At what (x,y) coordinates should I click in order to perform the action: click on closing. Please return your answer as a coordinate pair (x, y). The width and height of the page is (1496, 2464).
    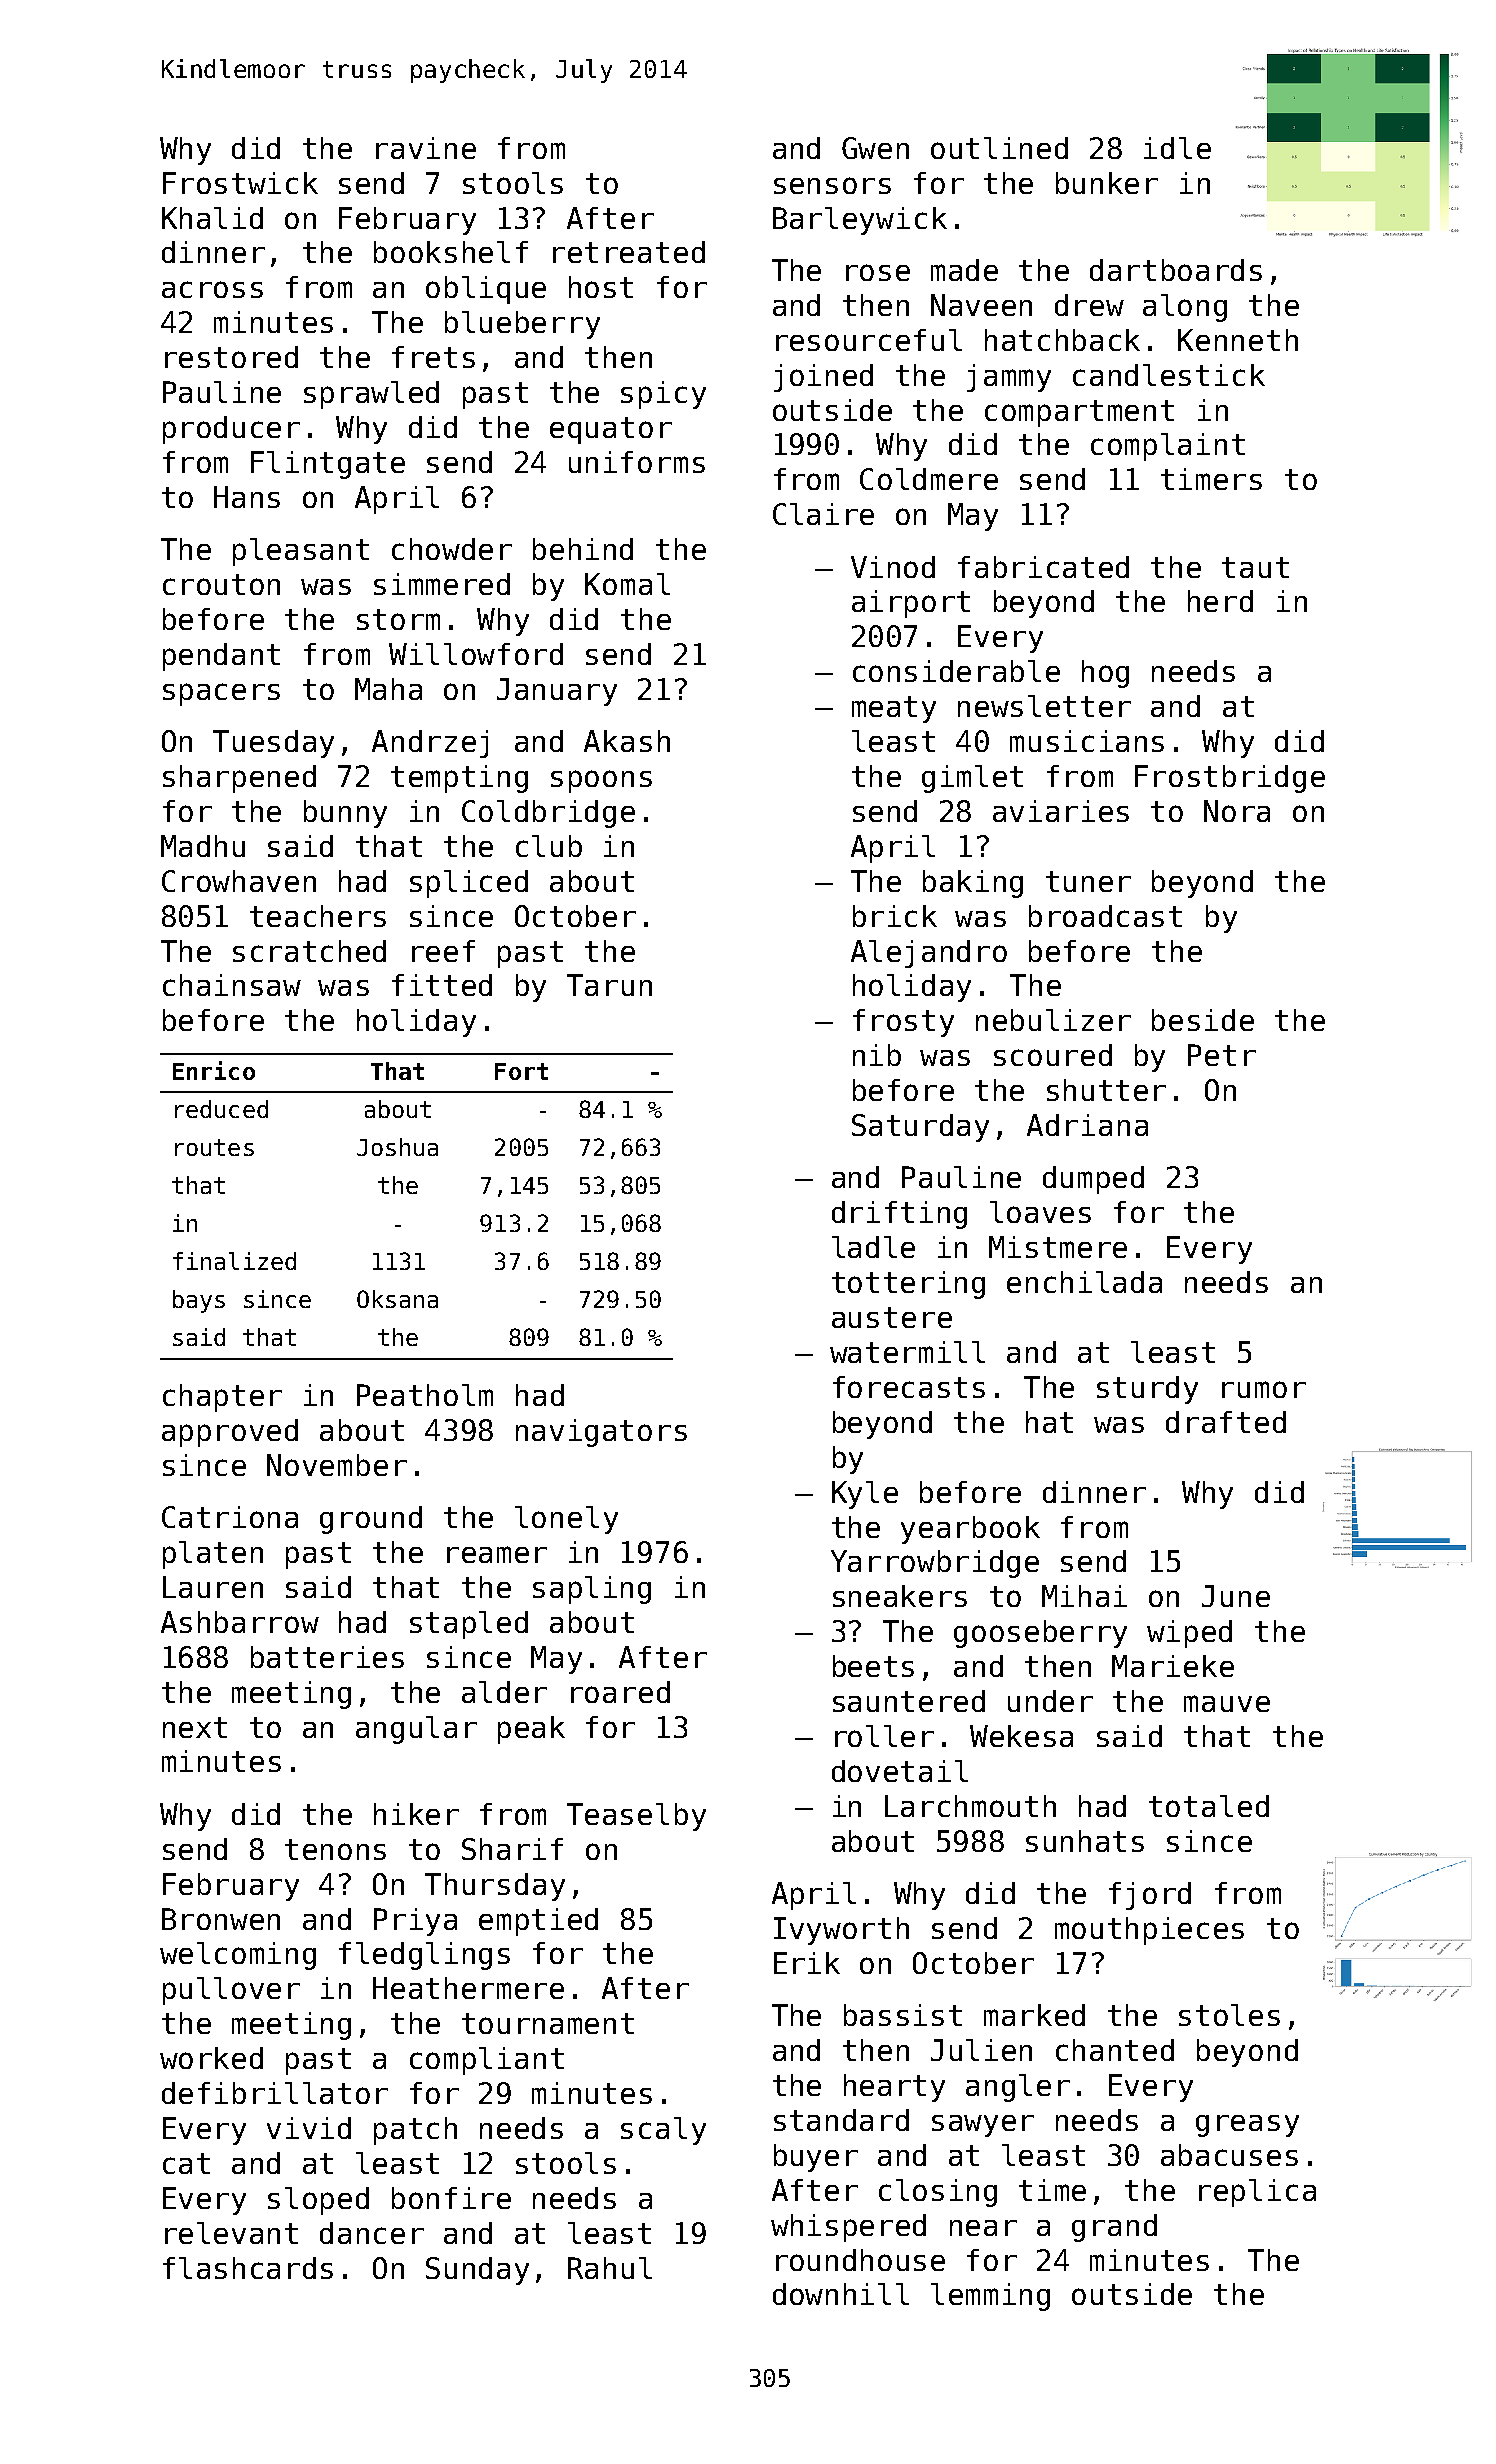
    Looking at the image, I should click on (938, 2193).
